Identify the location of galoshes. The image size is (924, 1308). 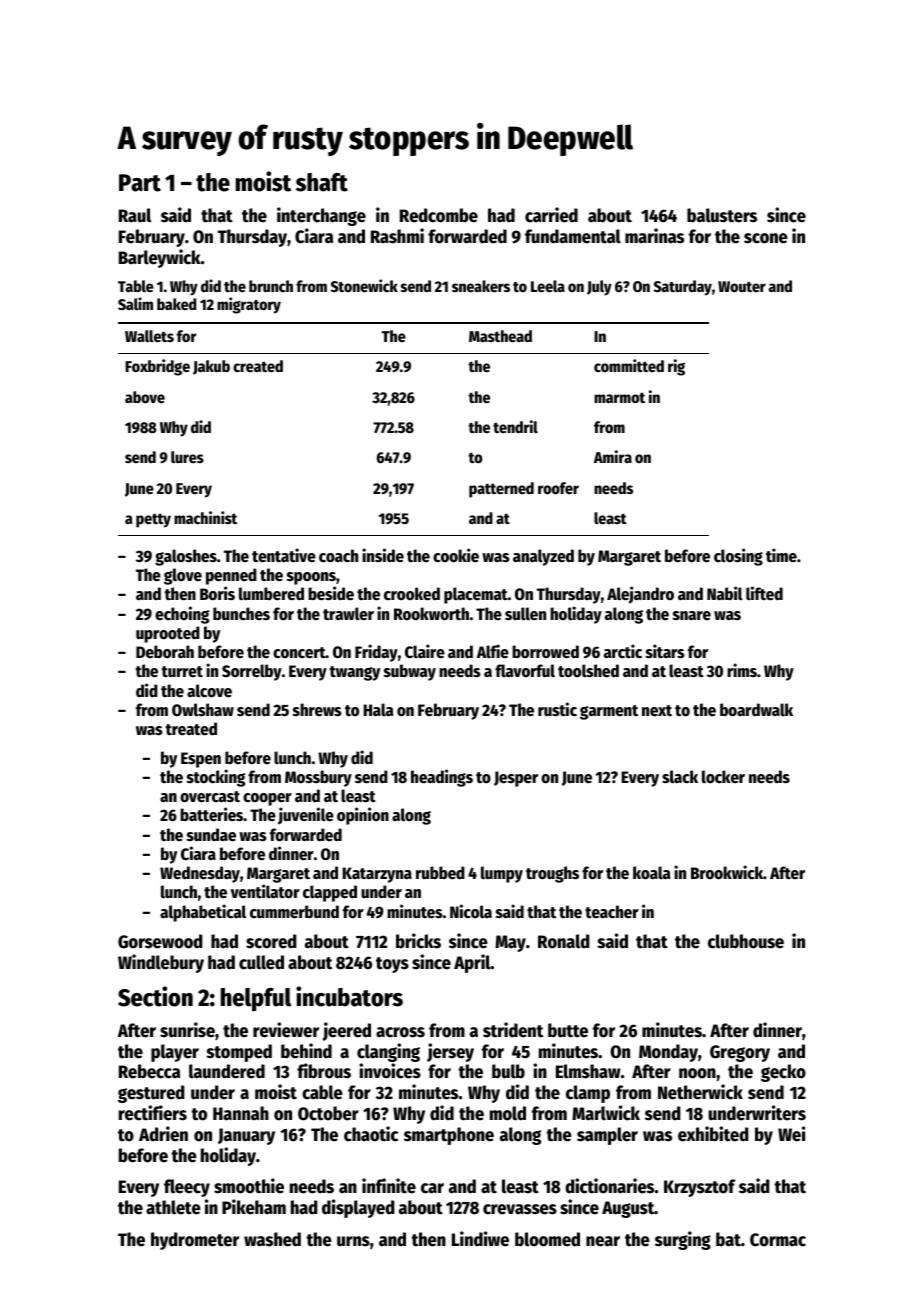
(186, 557).
